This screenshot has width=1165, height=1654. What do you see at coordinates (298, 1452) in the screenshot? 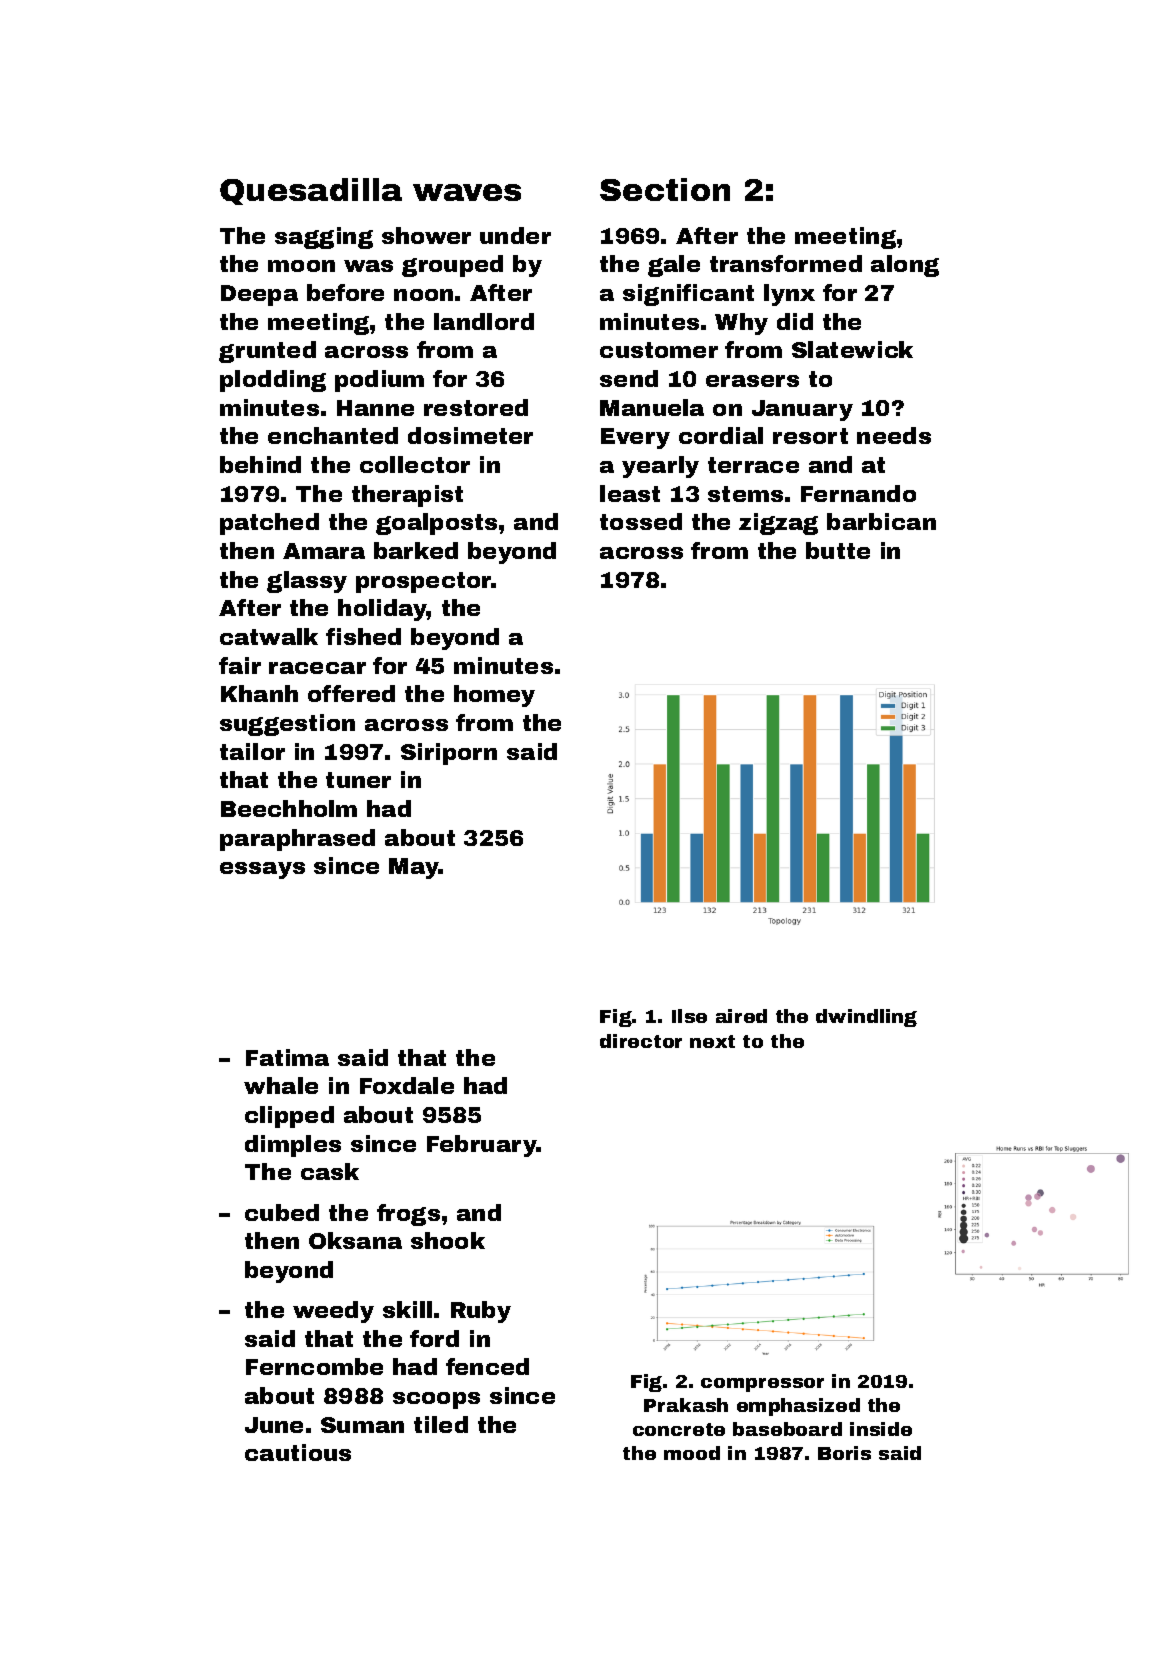
I see `cautious` at bounding box center [298, 1452].
